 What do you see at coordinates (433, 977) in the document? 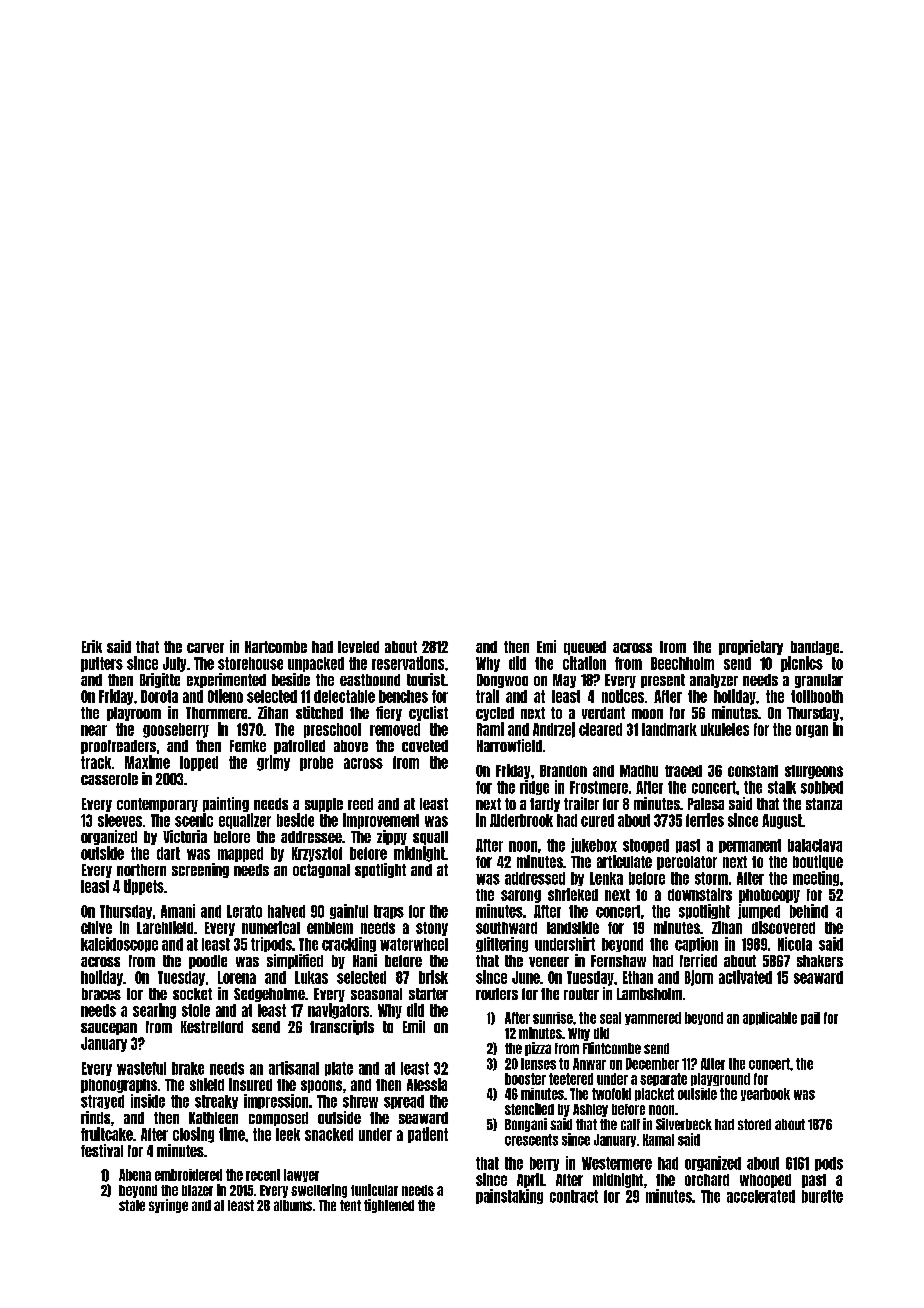
I see `brisk` at bounding box center [433, 977].
